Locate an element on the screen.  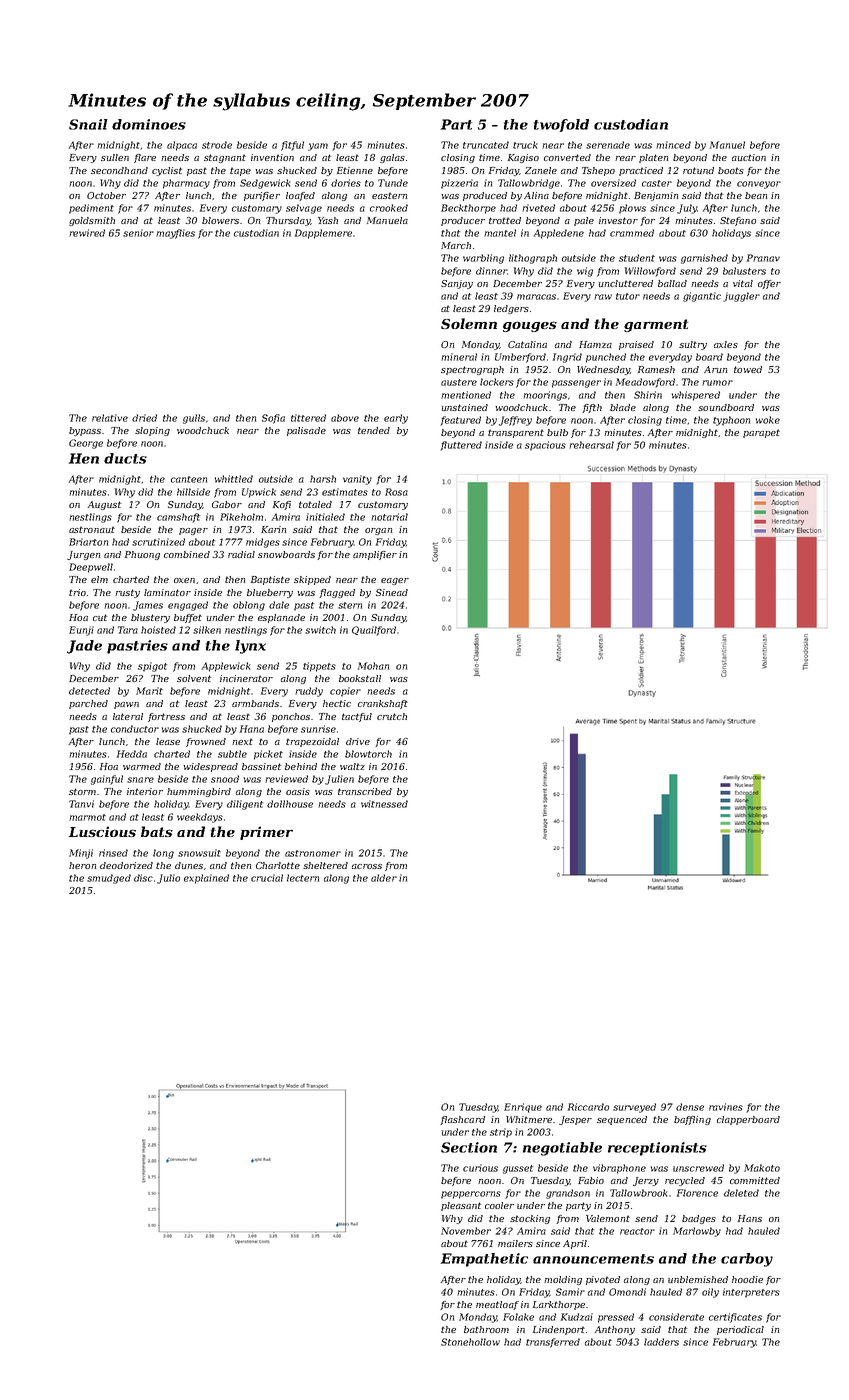
Stefano is located at coordinates (738, 221).
